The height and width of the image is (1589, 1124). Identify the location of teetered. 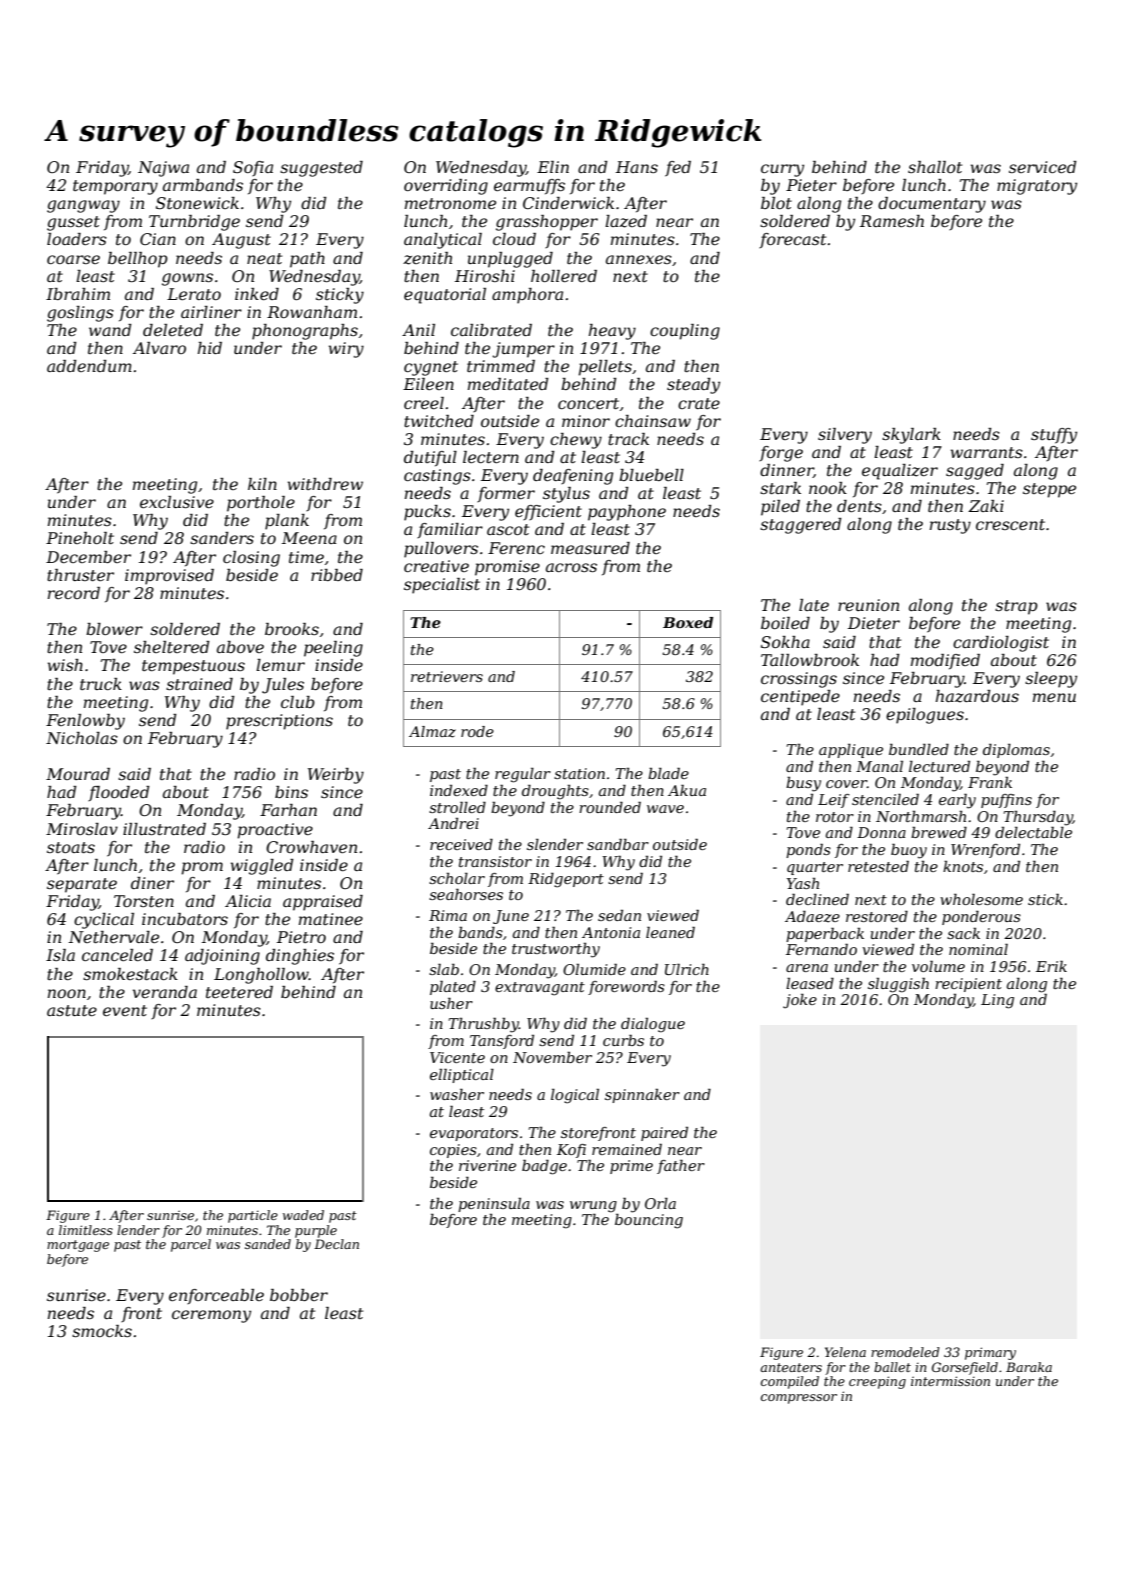
(239, 992).
